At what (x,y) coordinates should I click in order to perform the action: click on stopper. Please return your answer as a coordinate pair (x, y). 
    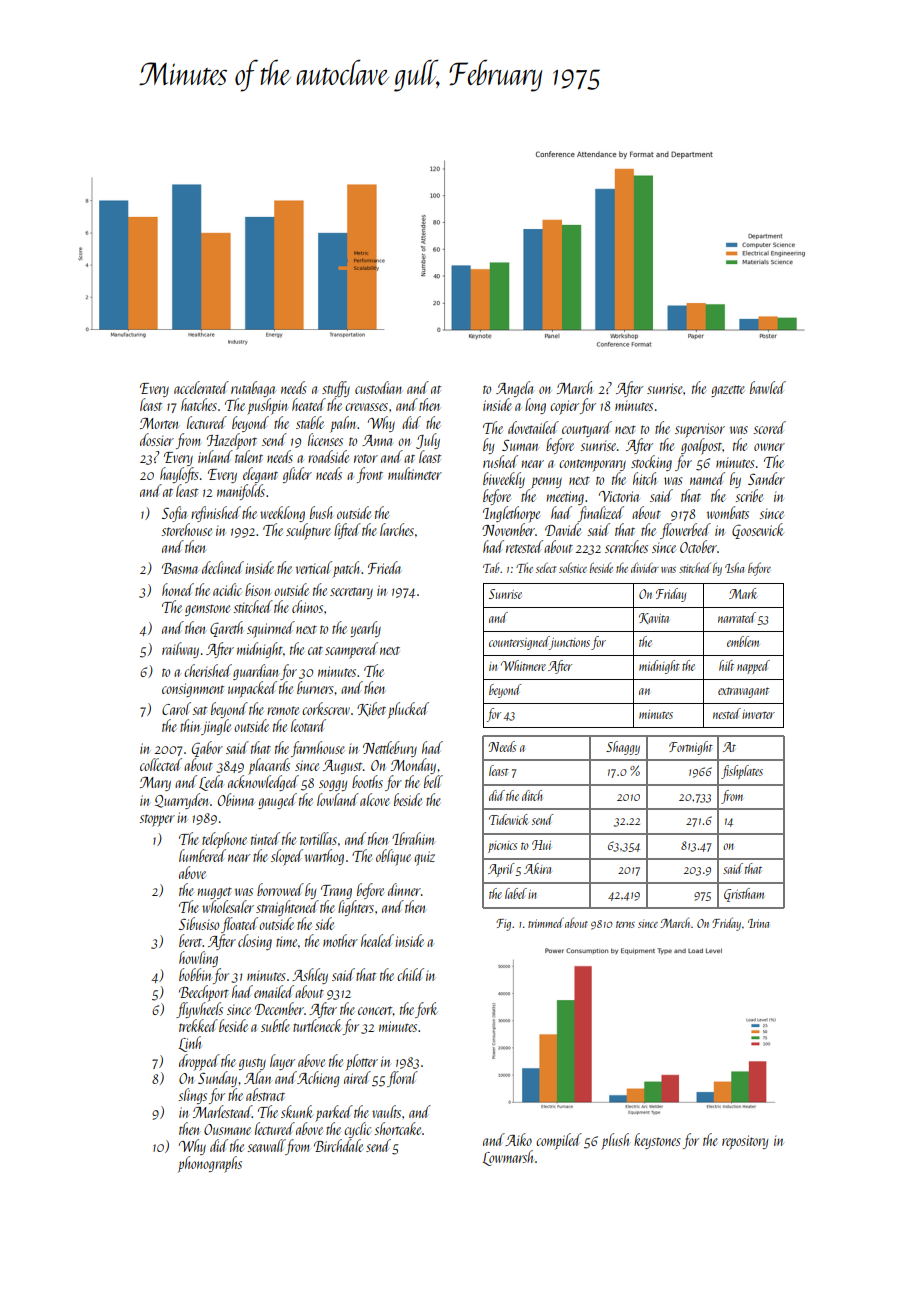
    Looking at the image, I should click on (157, 820).
